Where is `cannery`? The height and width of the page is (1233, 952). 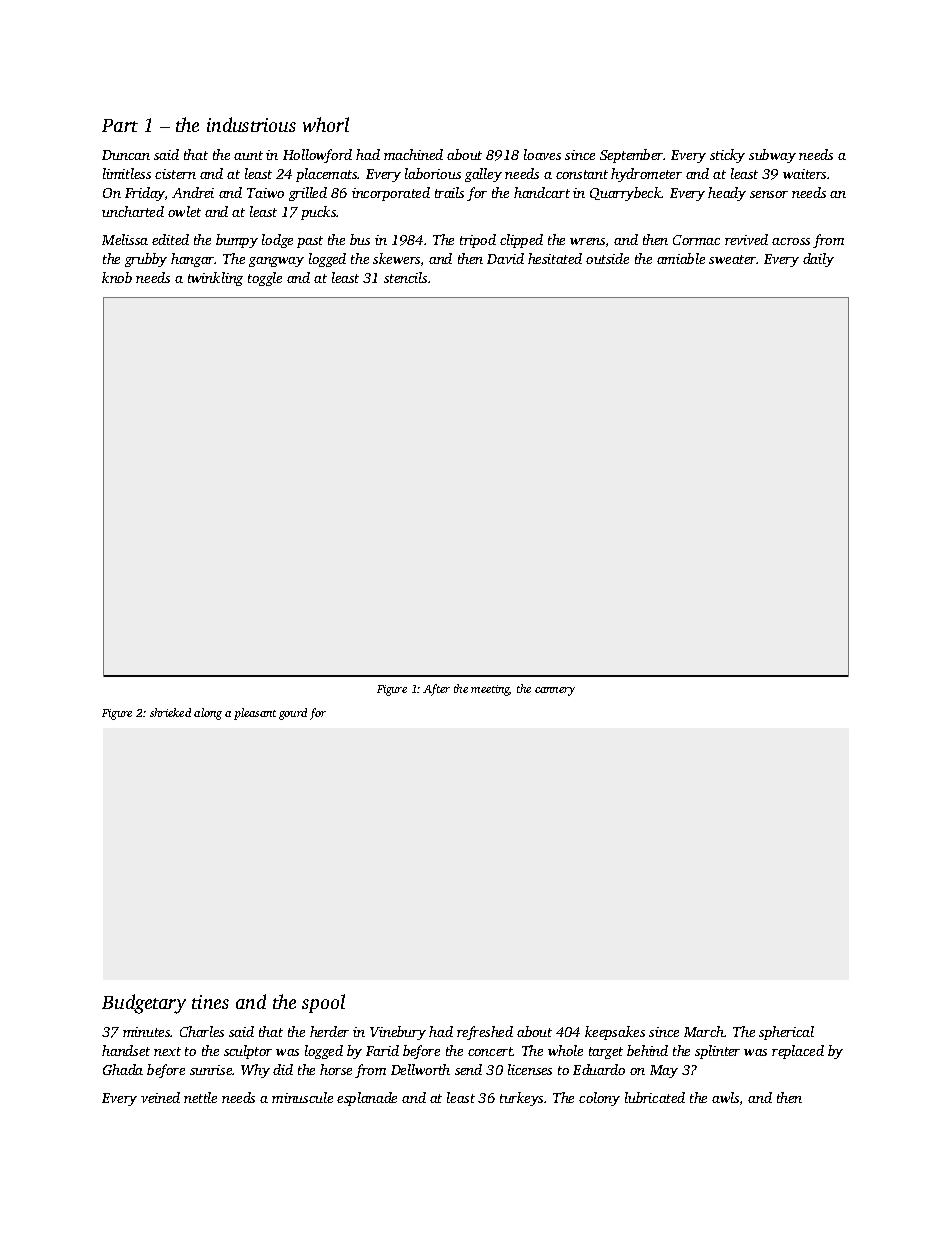
cannery is located at coordinates (555, 691).
